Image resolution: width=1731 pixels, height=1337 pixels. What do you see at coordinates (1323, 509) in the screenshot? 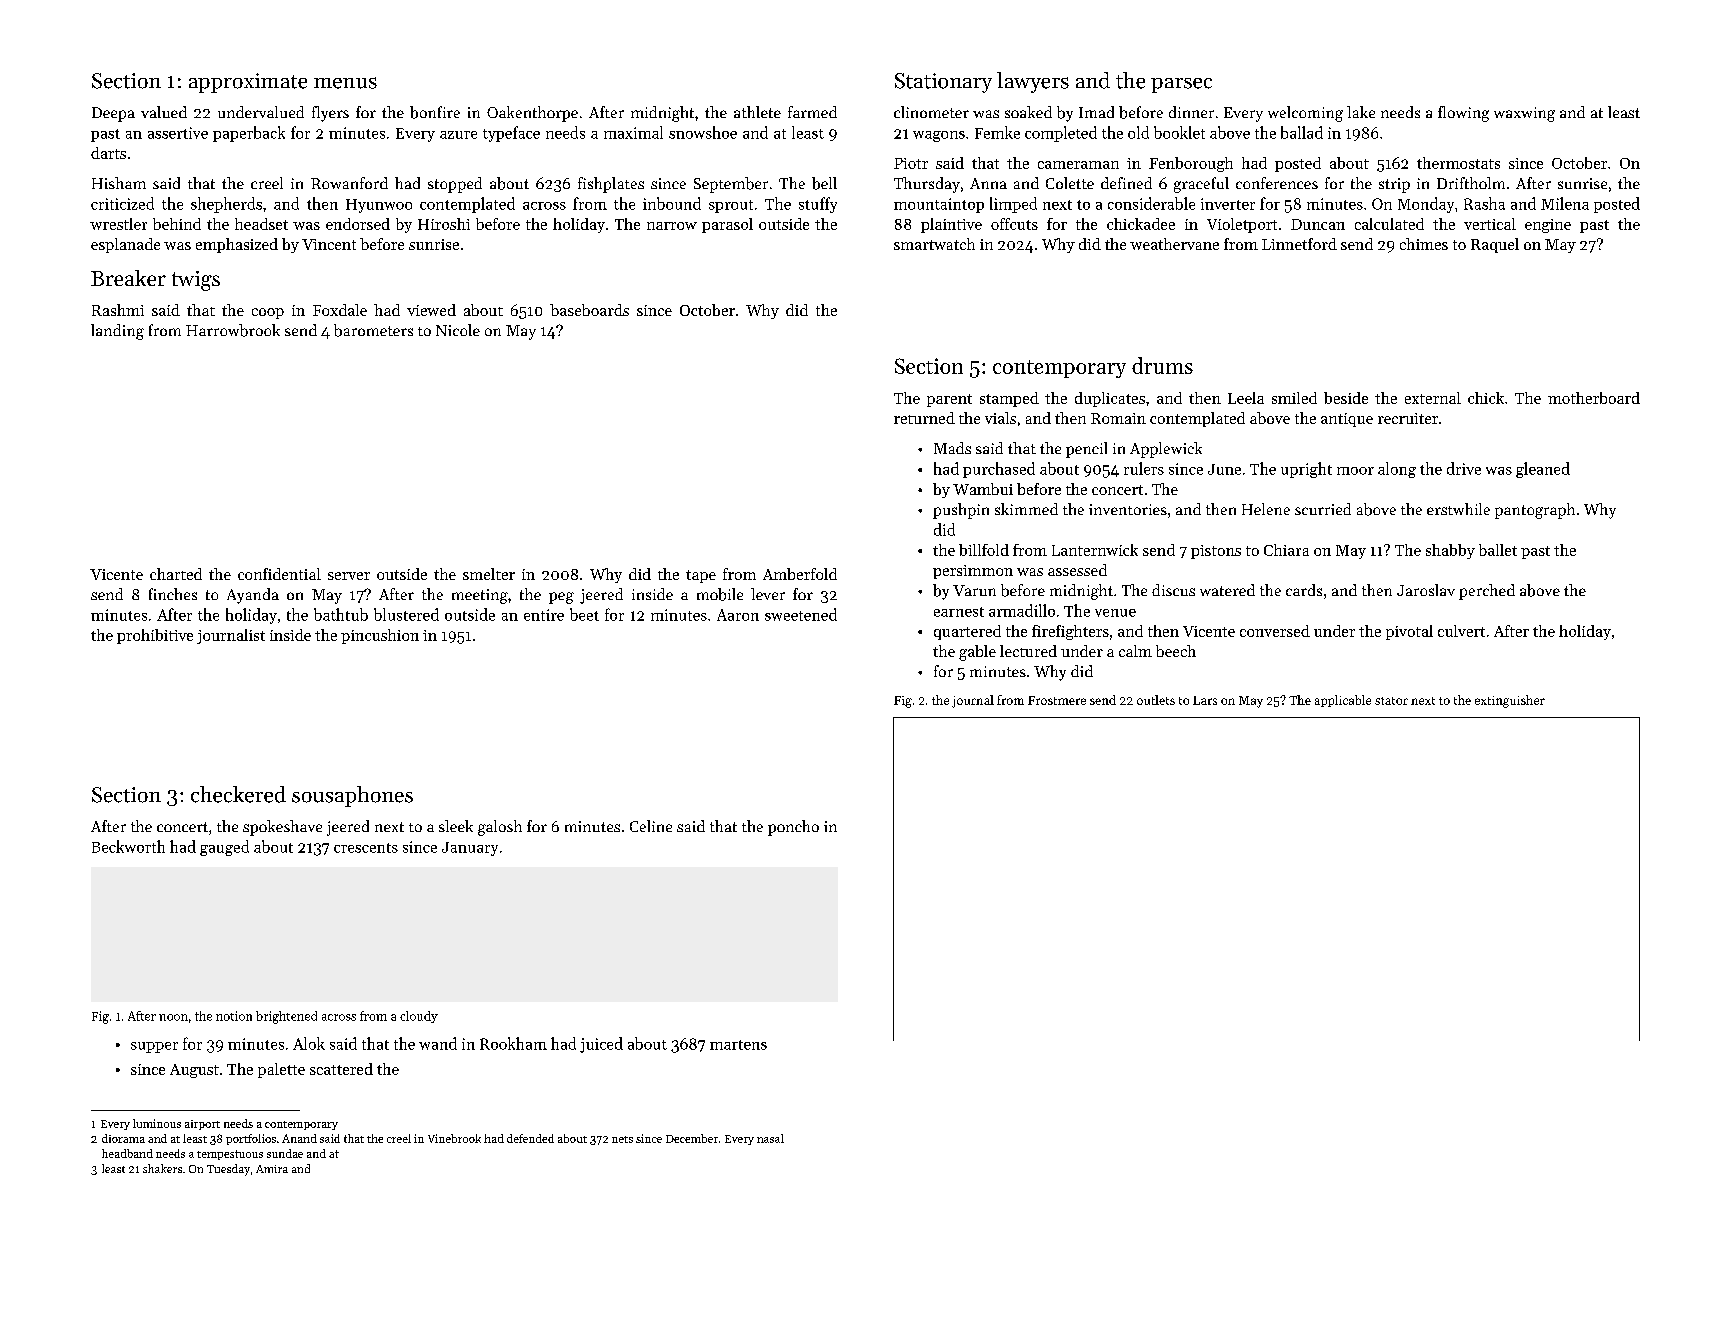
I see `scurried` at bounding box center [1323, 509].
